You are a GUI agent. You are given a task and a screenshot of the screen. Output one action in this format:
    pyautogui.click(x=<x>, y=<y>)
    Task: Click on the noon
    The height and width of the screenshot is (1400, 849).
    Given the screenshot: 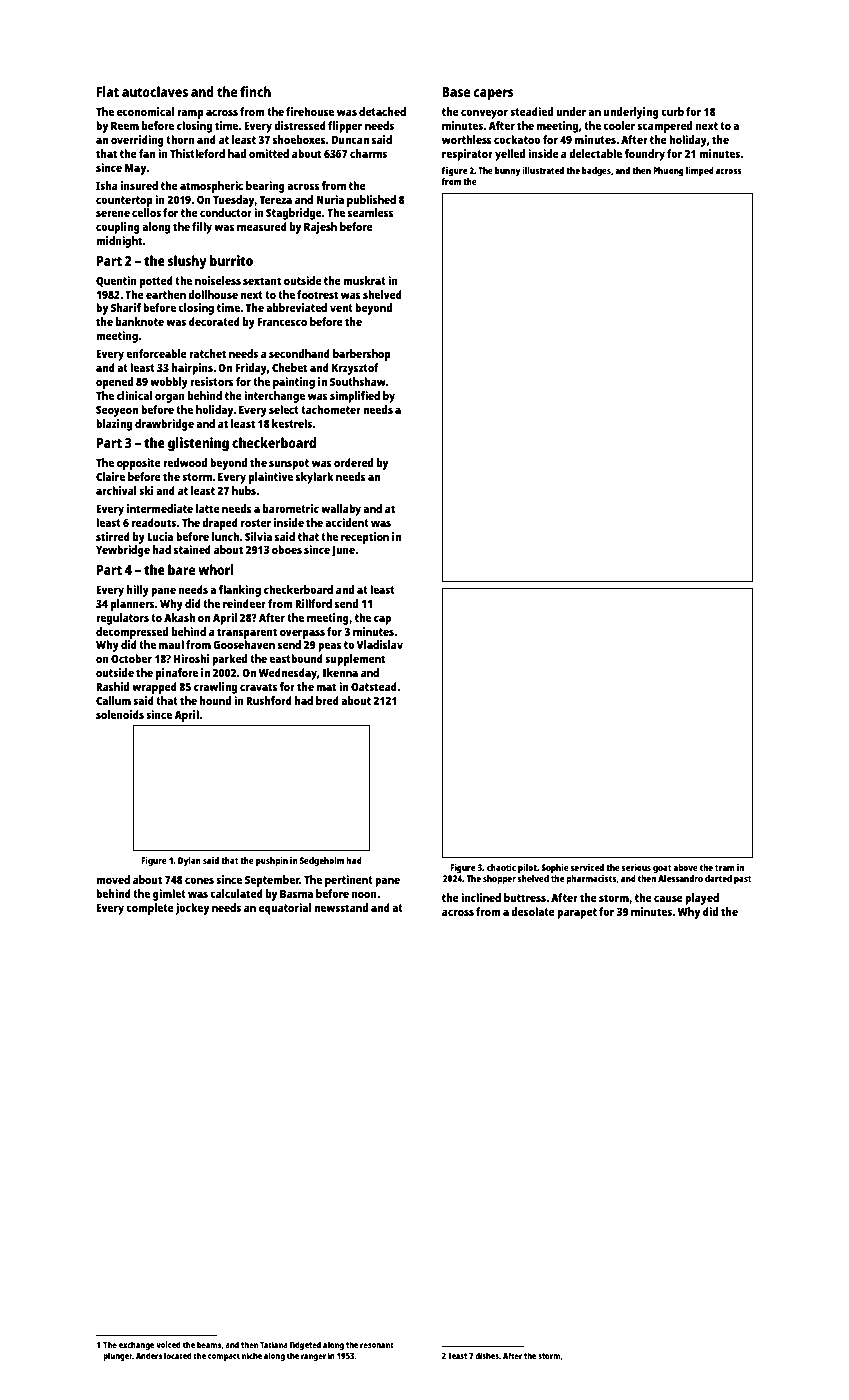 What is the action you would take?
    pyautogui.click(x=364, y=894)
